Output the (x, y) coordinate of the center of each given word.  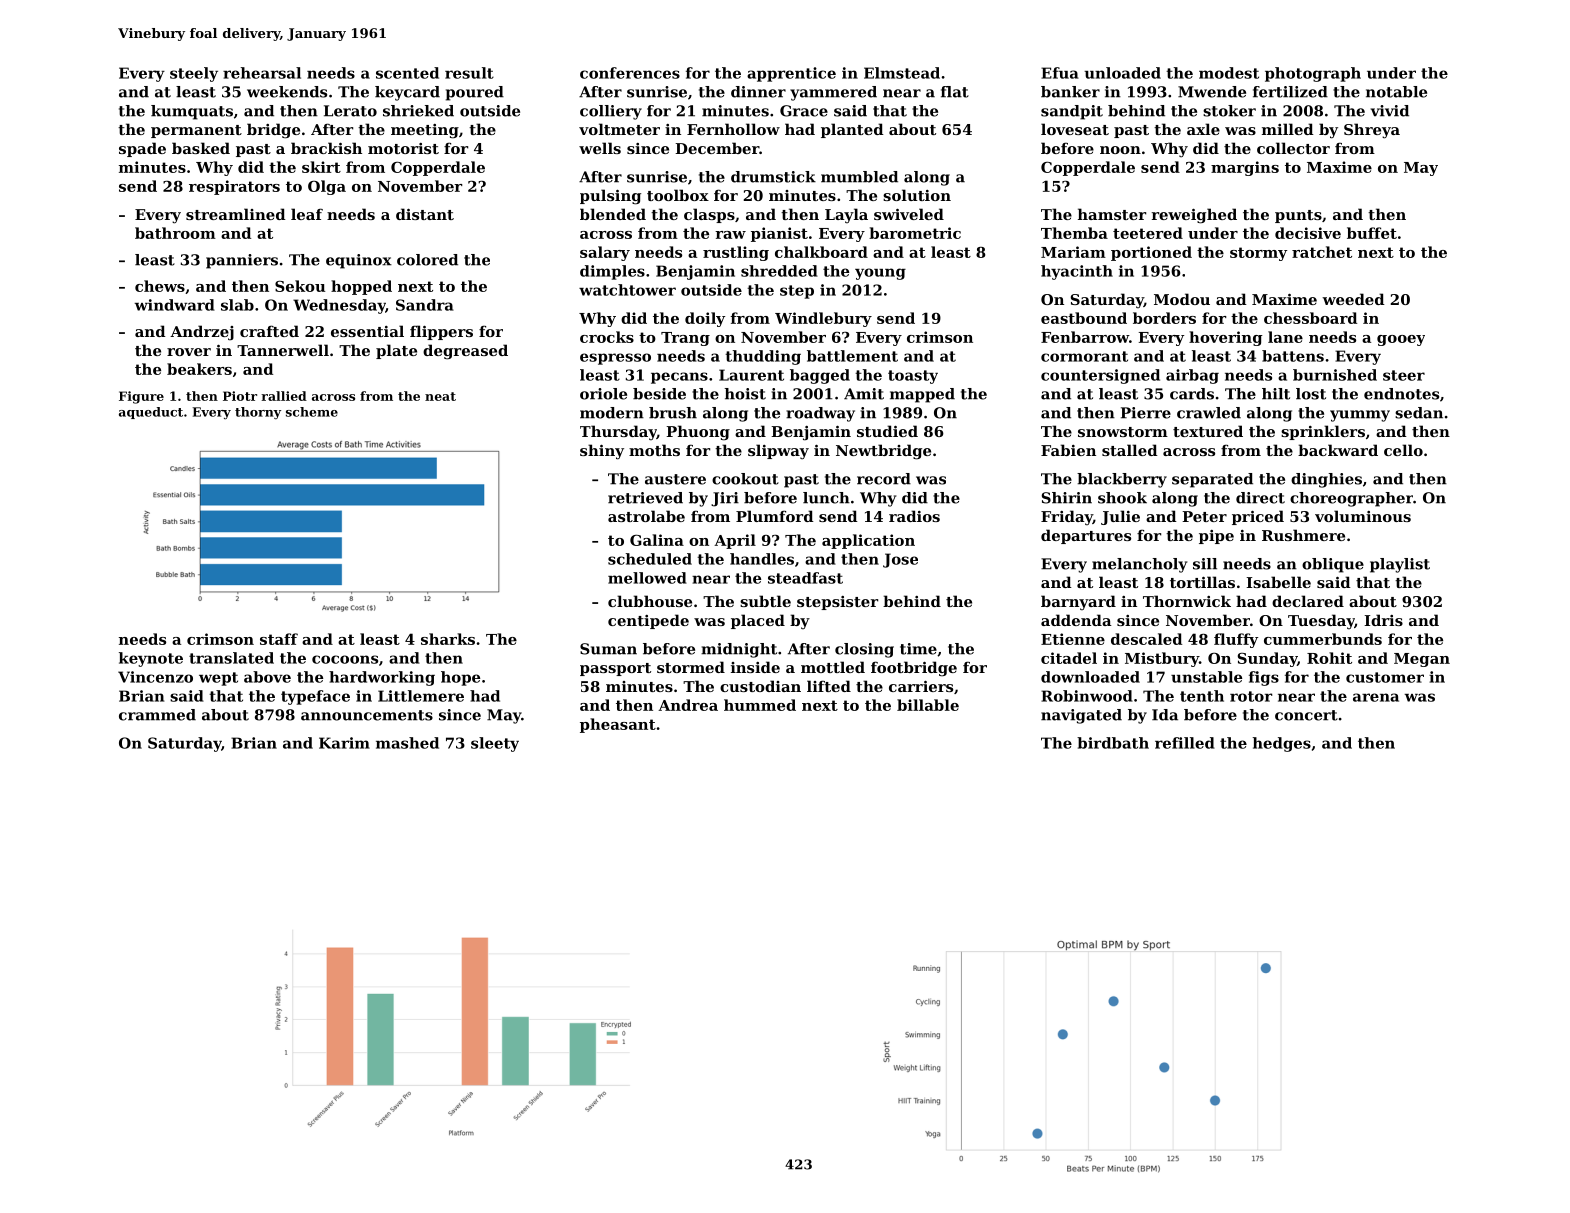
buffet (1372, 233)
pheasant (618, 725)
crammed (157, 715)
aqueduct (151, 413)
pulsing (610, 197)
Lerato (350, 111)
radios (914, 516)
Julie (1120, 517)
